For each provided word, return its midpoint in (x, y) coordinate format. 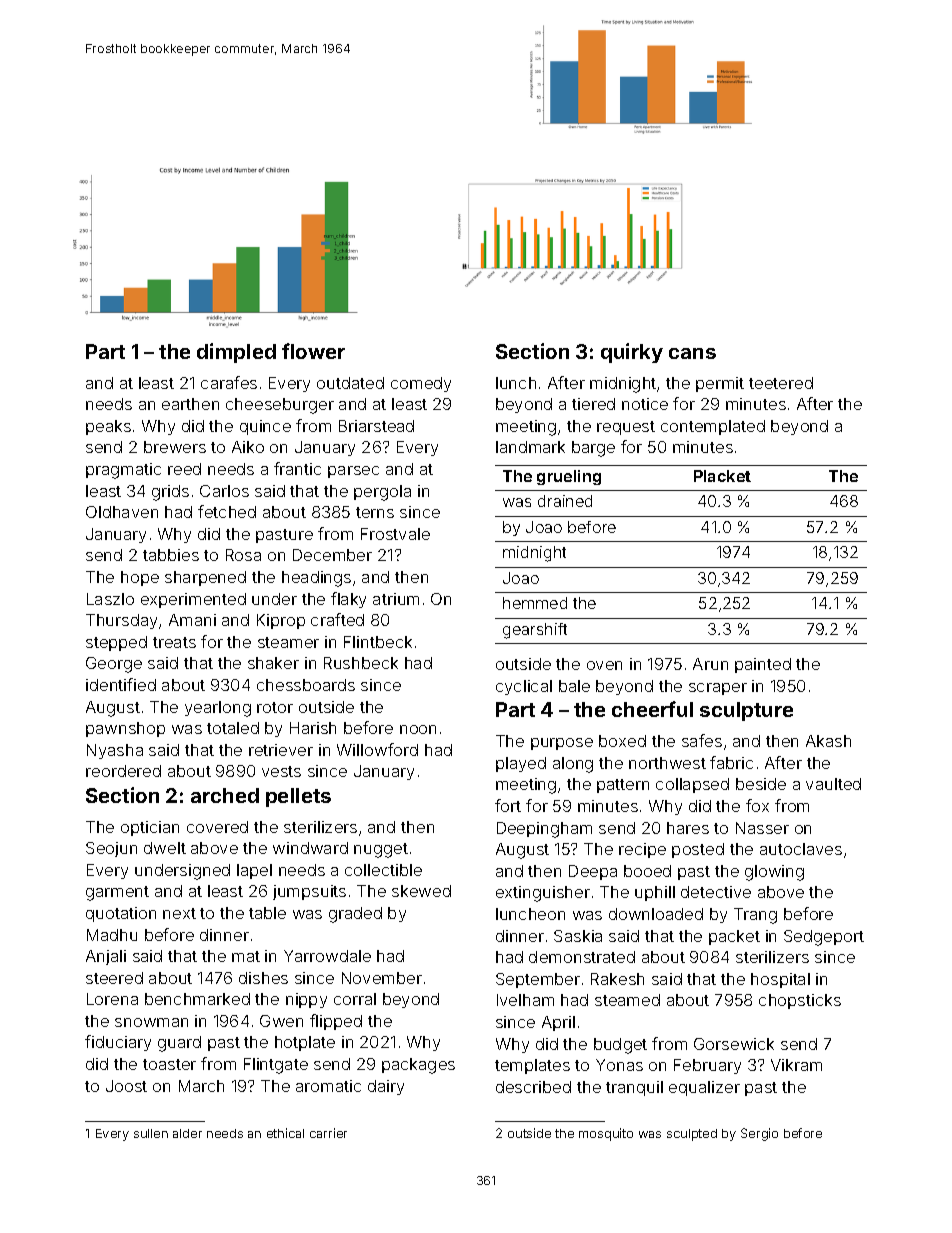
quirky (632, 353)
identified (121, 684)
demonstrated (582, 957)
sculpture (746, 711)
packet (734, 937)
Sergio (759, 1134)
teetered (781, 383)
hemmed (535, 603)
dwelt (165, 848)
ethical (285, 1133)
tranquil (634, 1088)
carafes (229, 382)
